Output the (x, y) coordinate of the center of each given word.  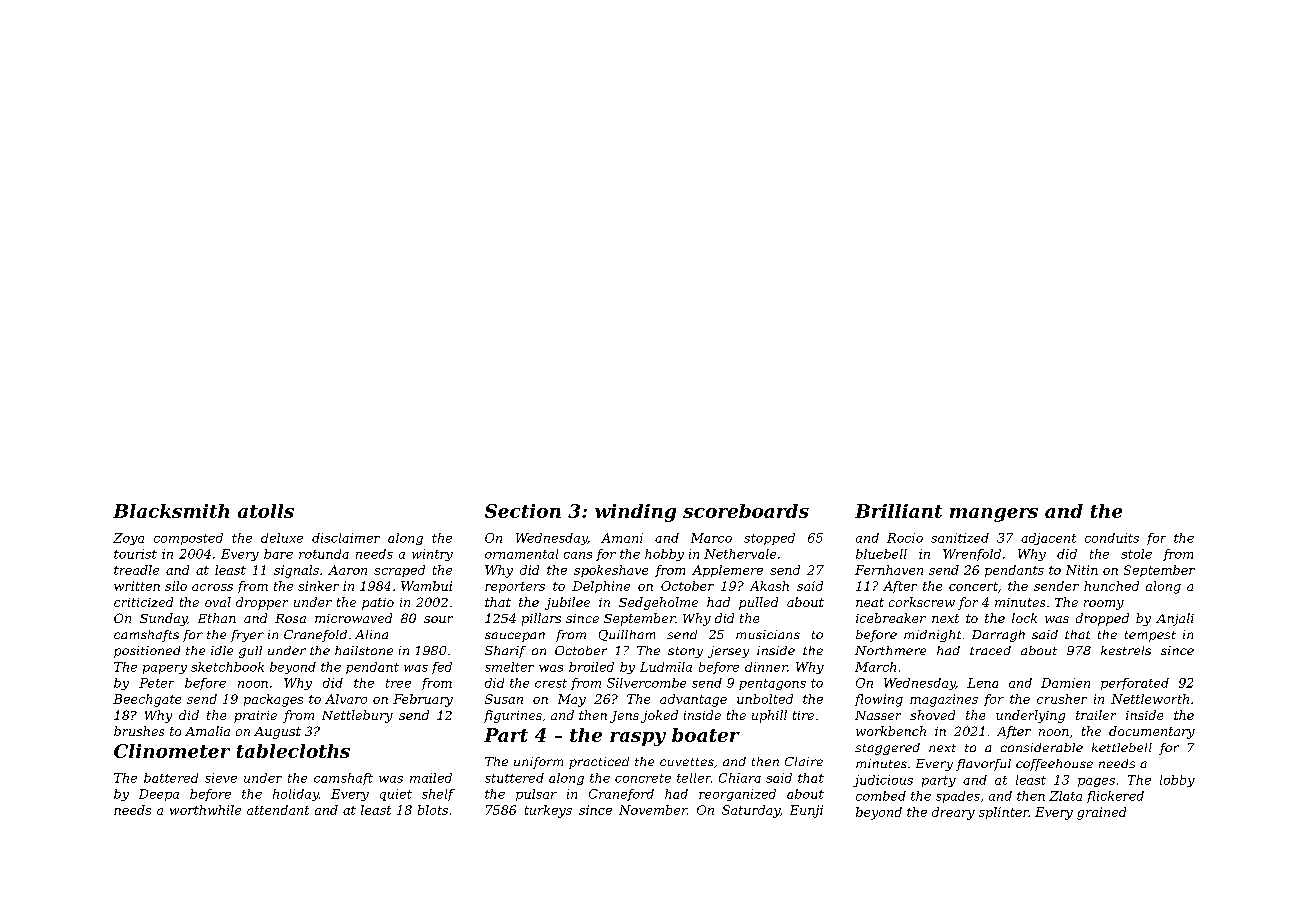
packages (273, 700)
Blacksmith (171, 511)
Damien (1065, 683)
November (653, 810)
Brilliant (898, 511)
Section (523, 511)
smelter (509, 667)
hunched (1111, 586)
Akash (769, 586)
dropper (262, 603)
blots (433, 810)
